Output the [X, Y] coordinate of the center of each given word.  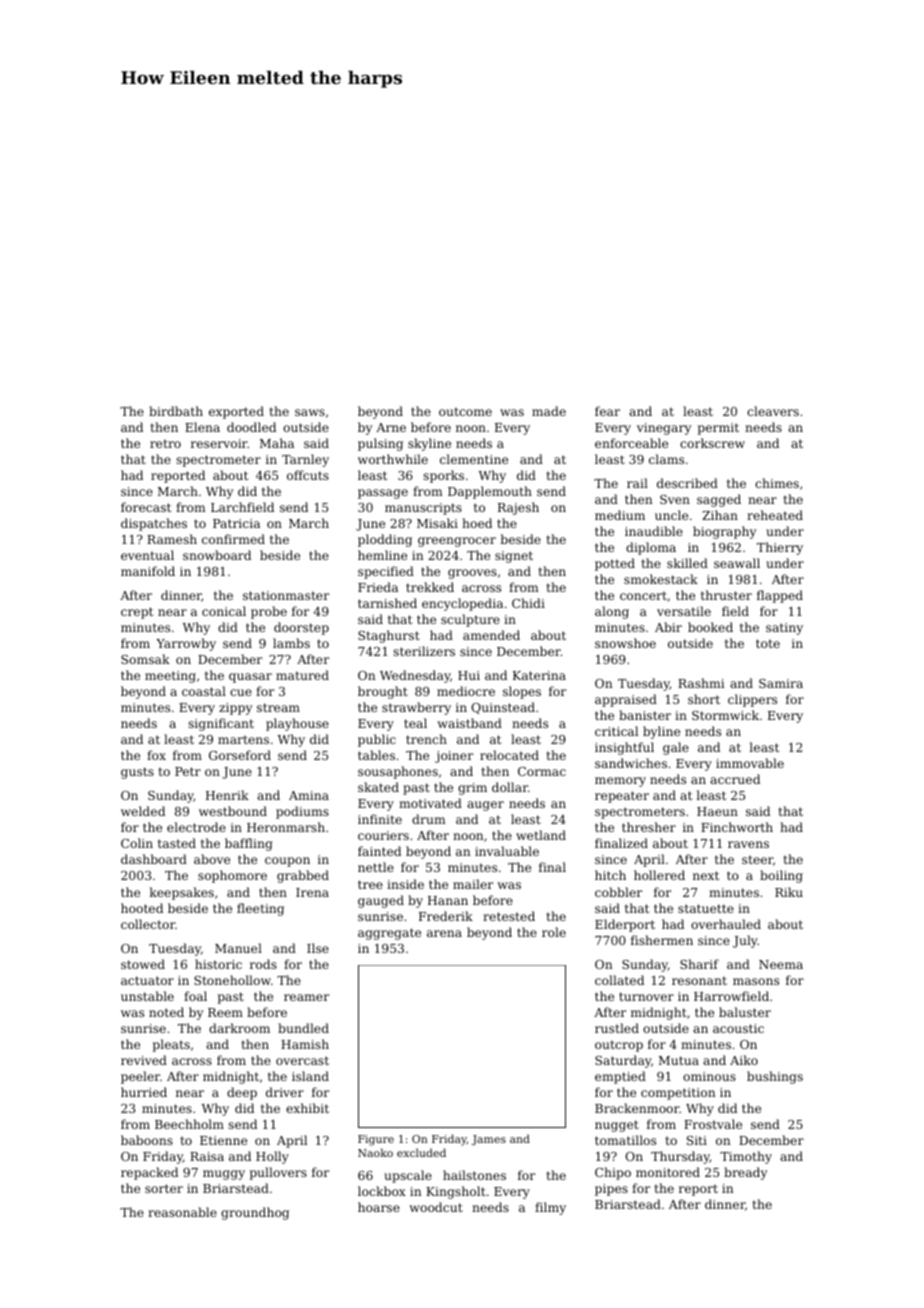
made [549, 411]
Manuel [238, 948]
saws [310, 412]
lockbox [382, 1191]
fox [156, 755]
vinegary [664, 429]
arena [444, 933]
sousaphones [398, 772]
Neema [781, 964]
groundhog [255, 1213]
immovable [750, 763]
